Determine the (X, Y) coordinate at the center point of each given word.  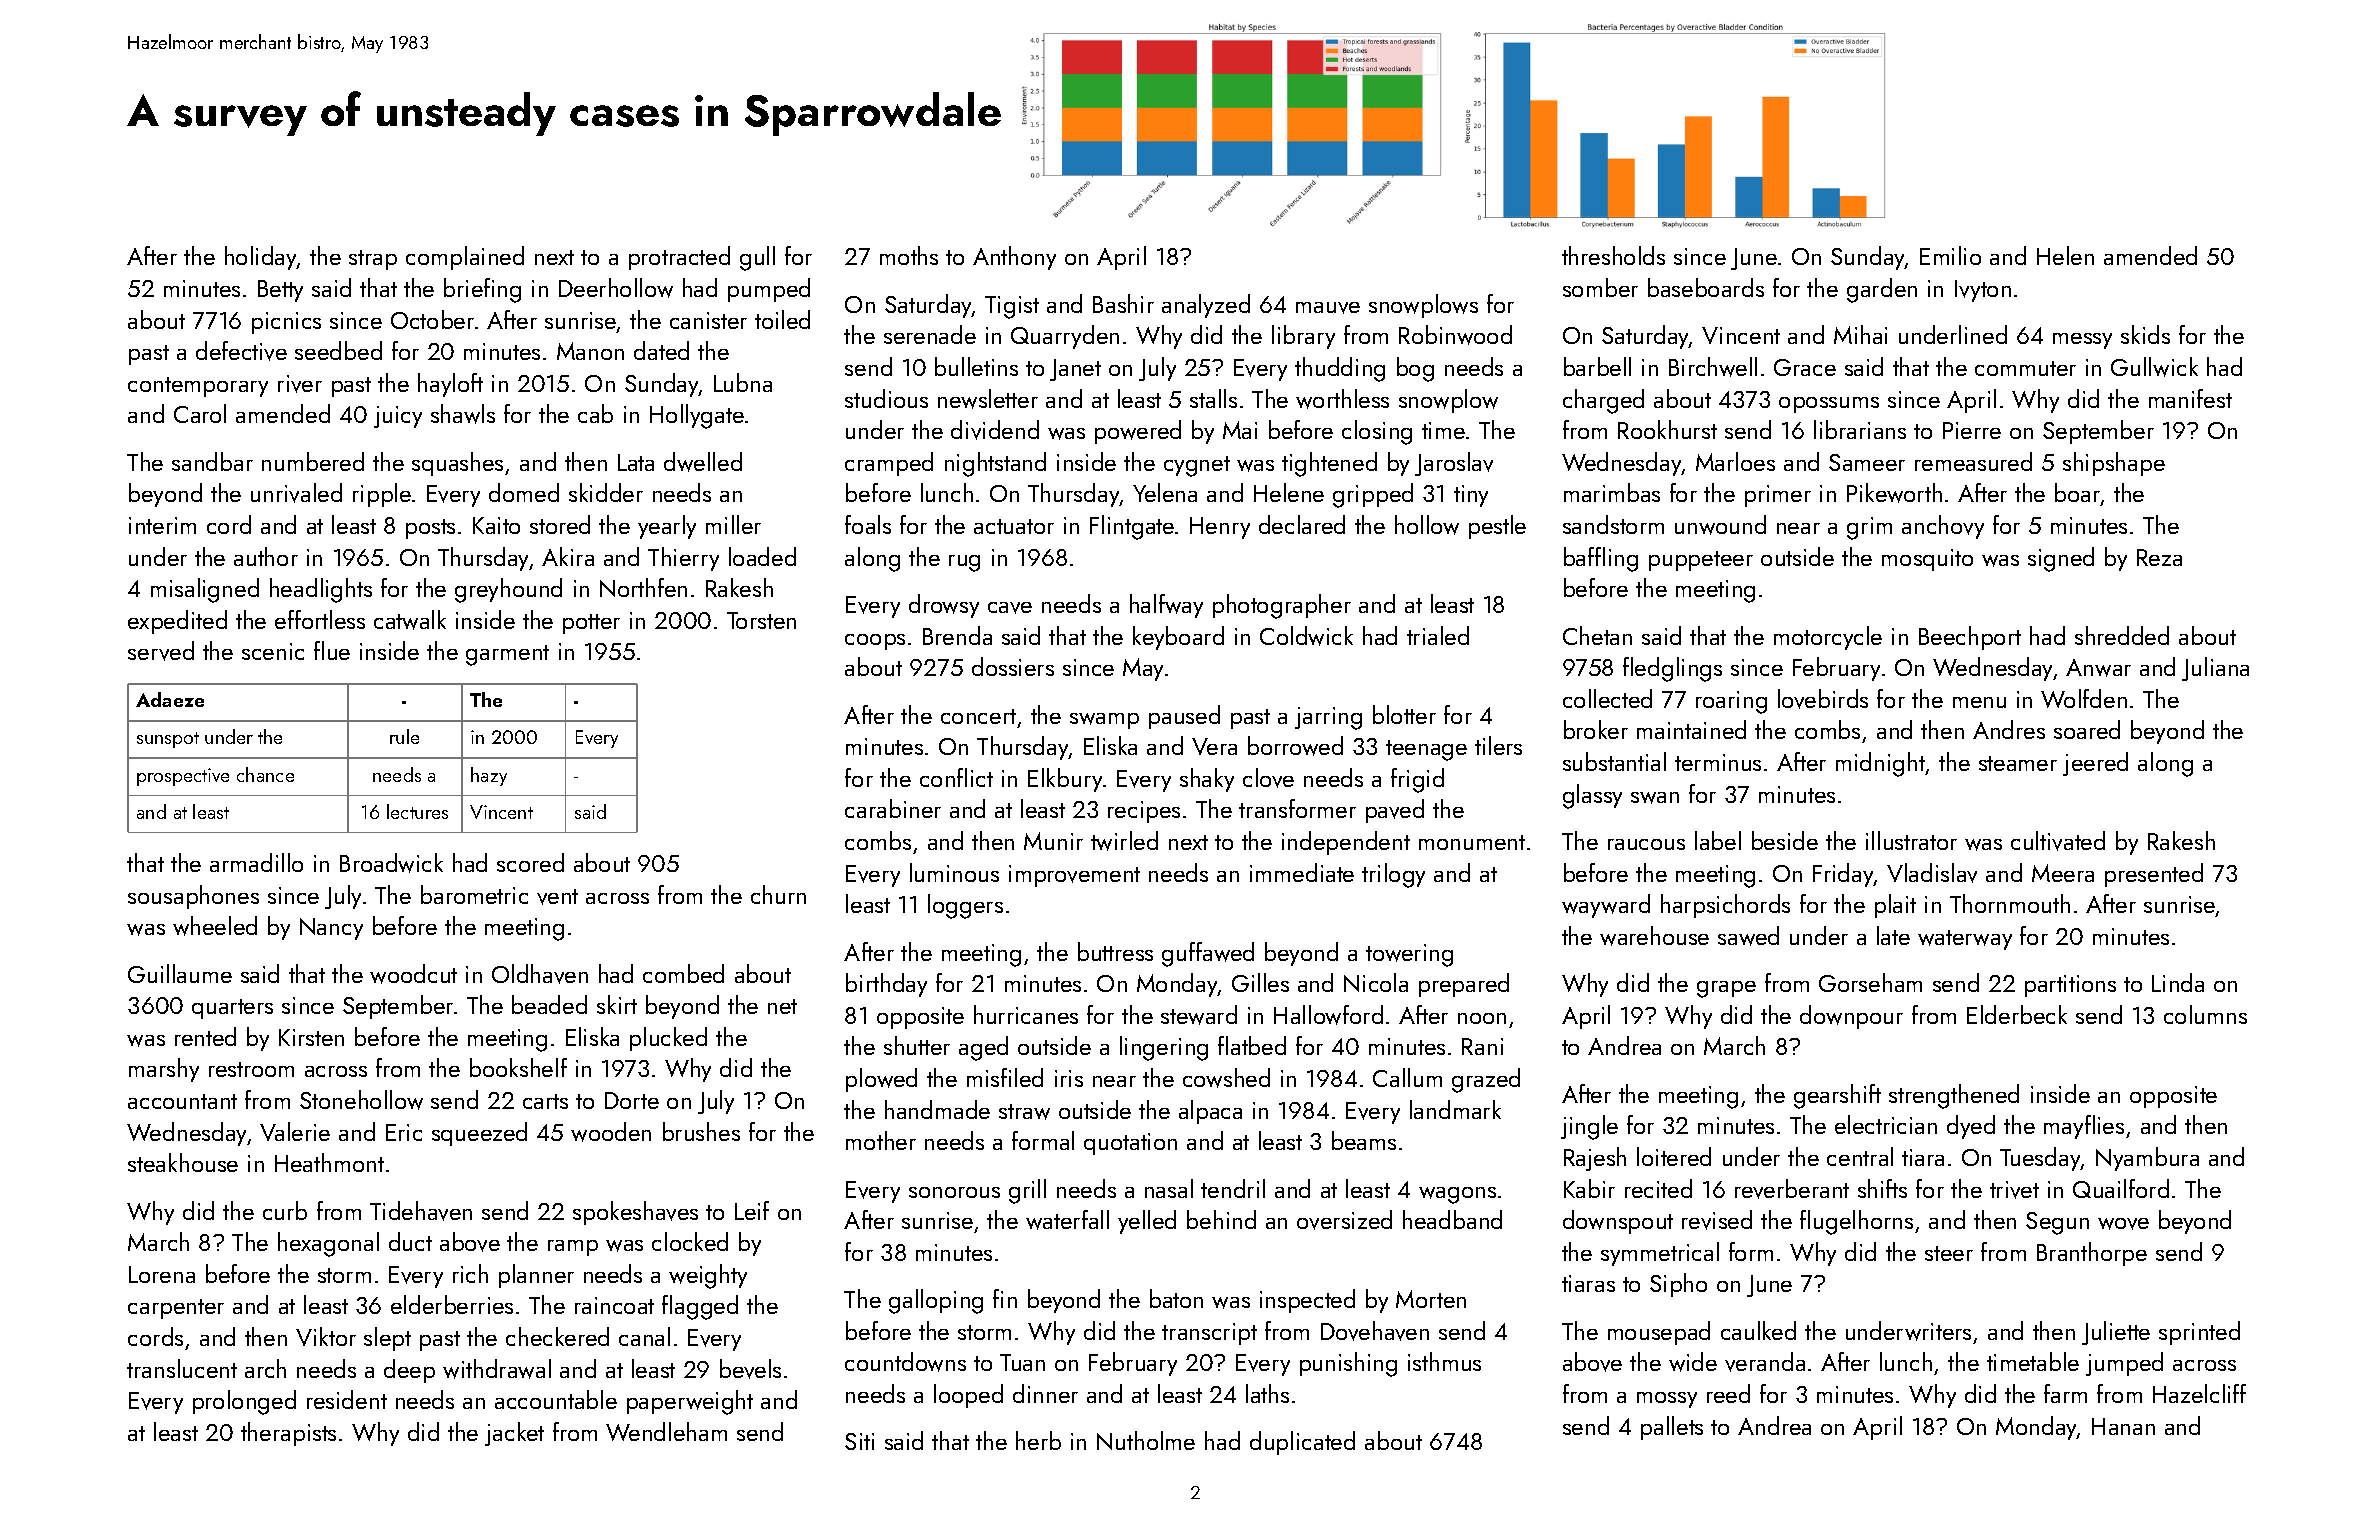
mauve (1328, 308)
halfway (1166, 606)
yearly (667, 527)
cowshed (1226, 1078)
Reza (2159, 557)
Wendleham (666, 1431)
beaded (549, 1004)
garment (507, 655)
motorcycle (1828, 638)
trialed (1438, 635)
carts (545, 1101)
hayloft (450, 385)
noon (1482, 1018)
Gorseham (1870, 982)
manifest (2190, 398)
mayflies (2084, 1127)
